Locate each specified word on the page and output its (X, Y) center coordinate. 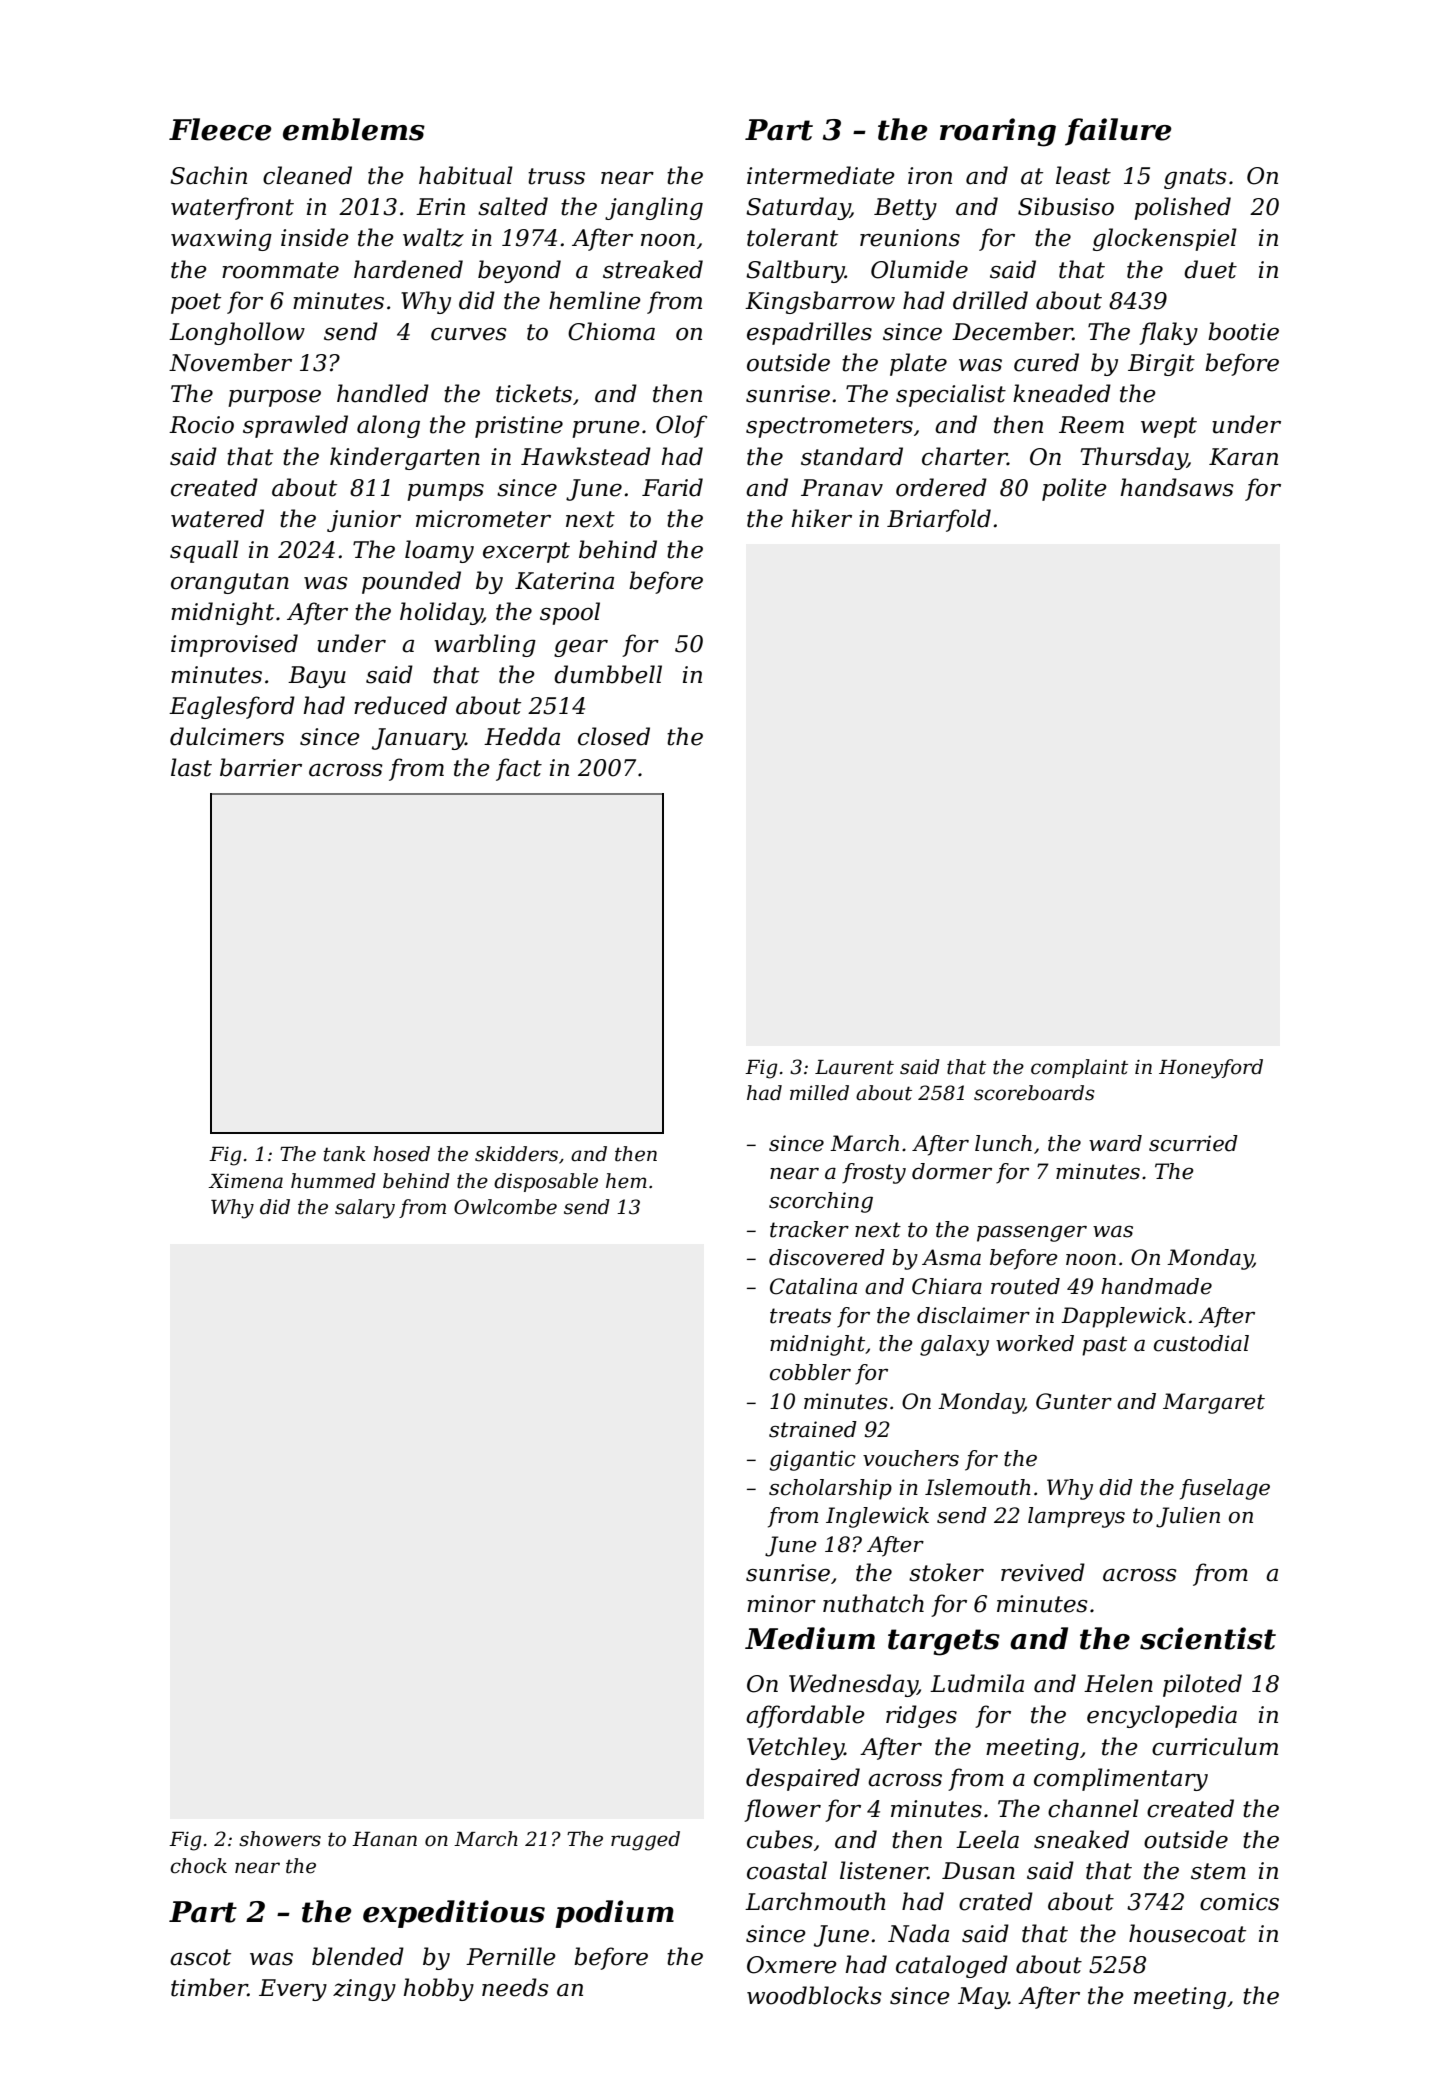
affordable (805, 1716)
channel (1093, 1808)
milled (819, 1093)
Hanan (384, 1839)
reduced (400, 705)
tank (345, 1154)
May (983, 1998)
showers (280, 1839)
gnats (1195, 178)
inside (315, 237)
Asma (951, 1257)
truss (556, 176)
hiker (822, 518)
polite (1074, 489)
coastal (787, 1870)
